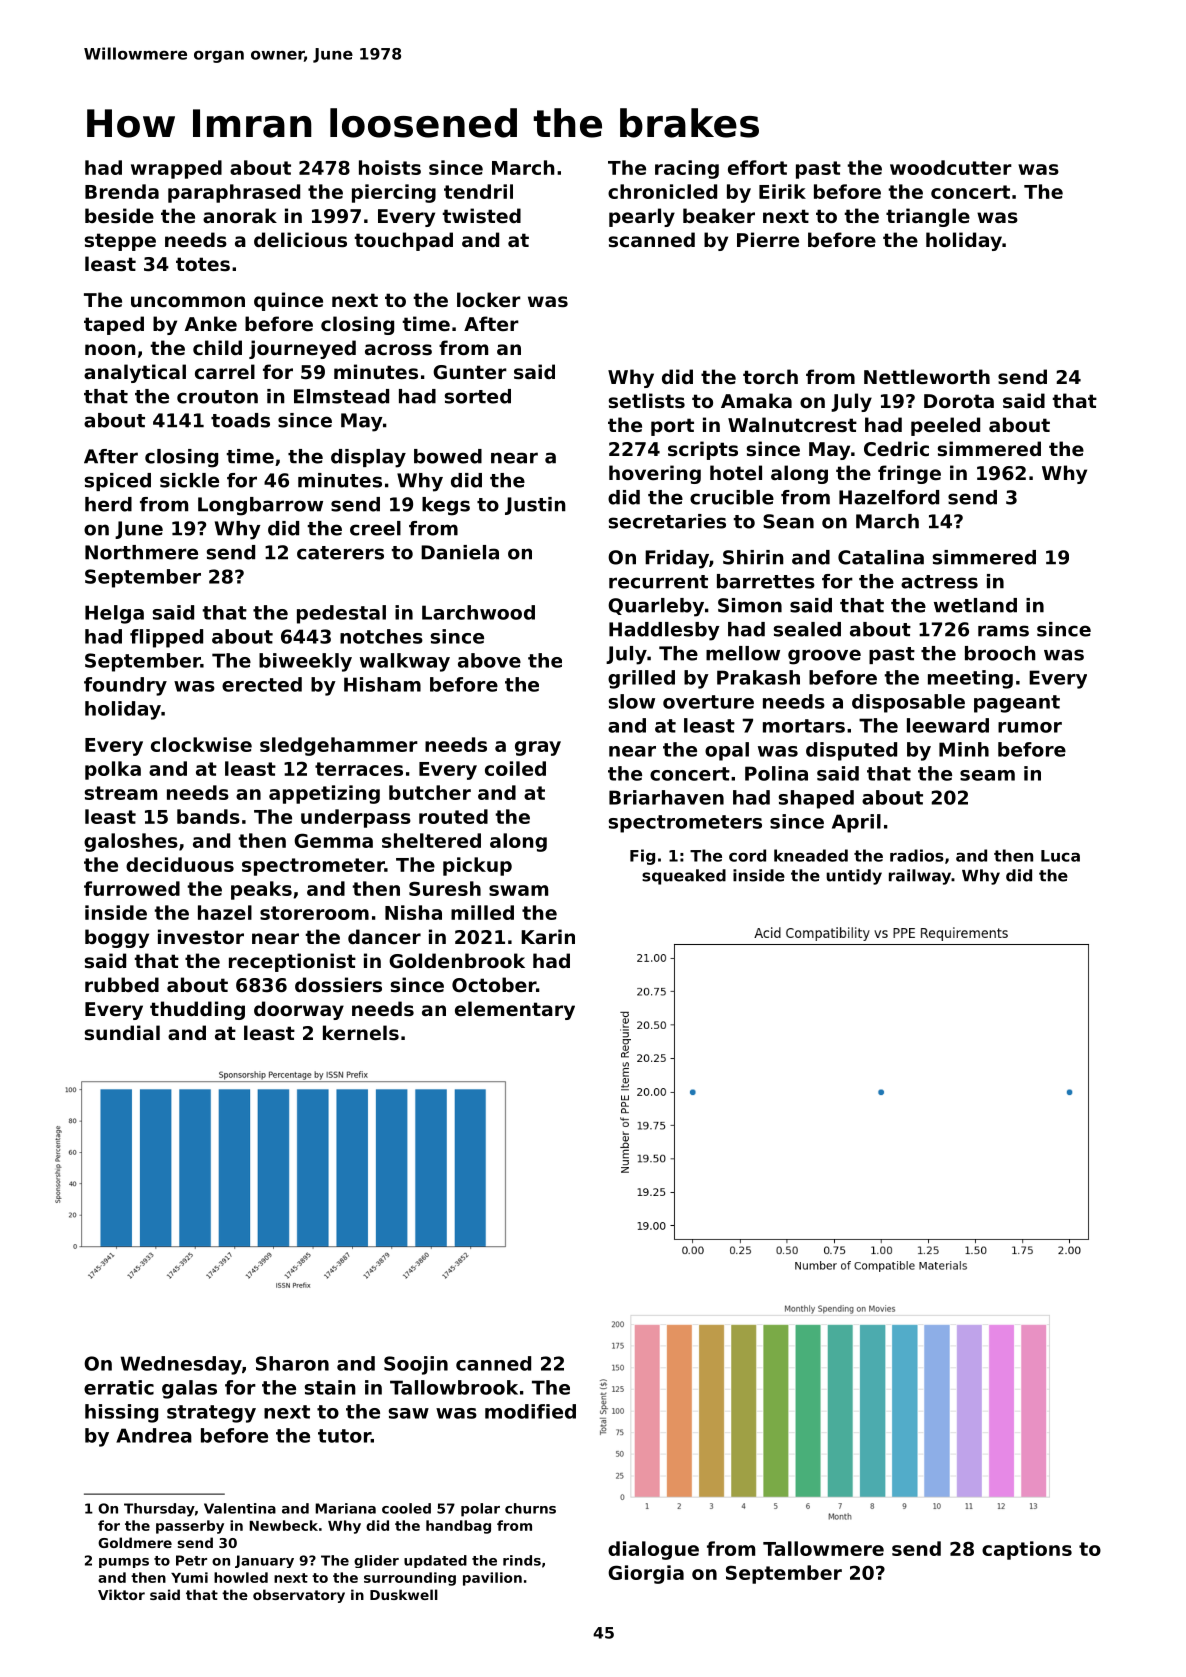 The width and height of the page is (1186, 1677). Describe the element at coordinates (927, 376) in the page. I see `Nettleworth` at that location.
